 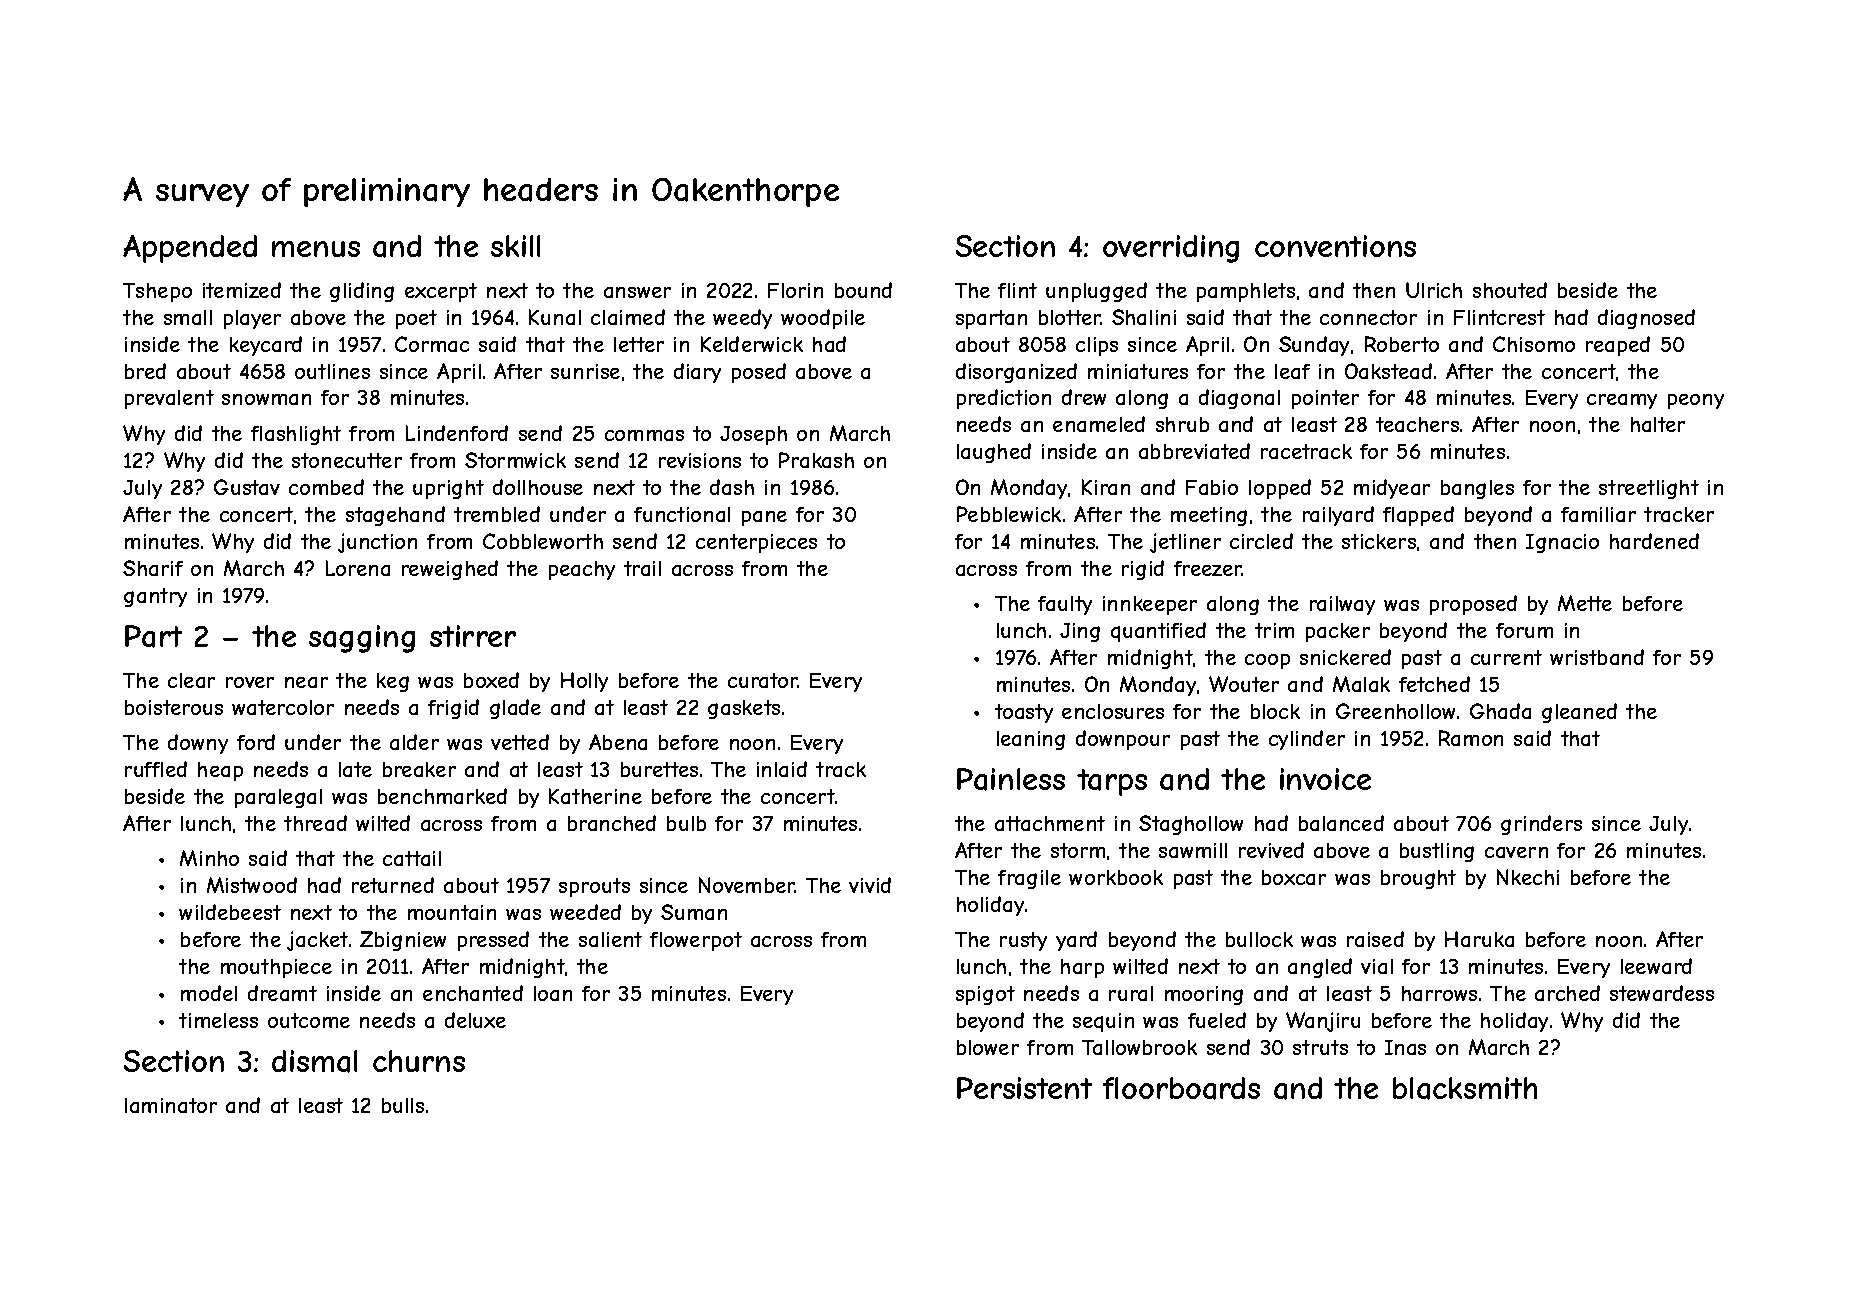 What do you see at coordinates (1479, 939) in the screenshot?
I see `Haruka` at bounding box center [1479, 939].
